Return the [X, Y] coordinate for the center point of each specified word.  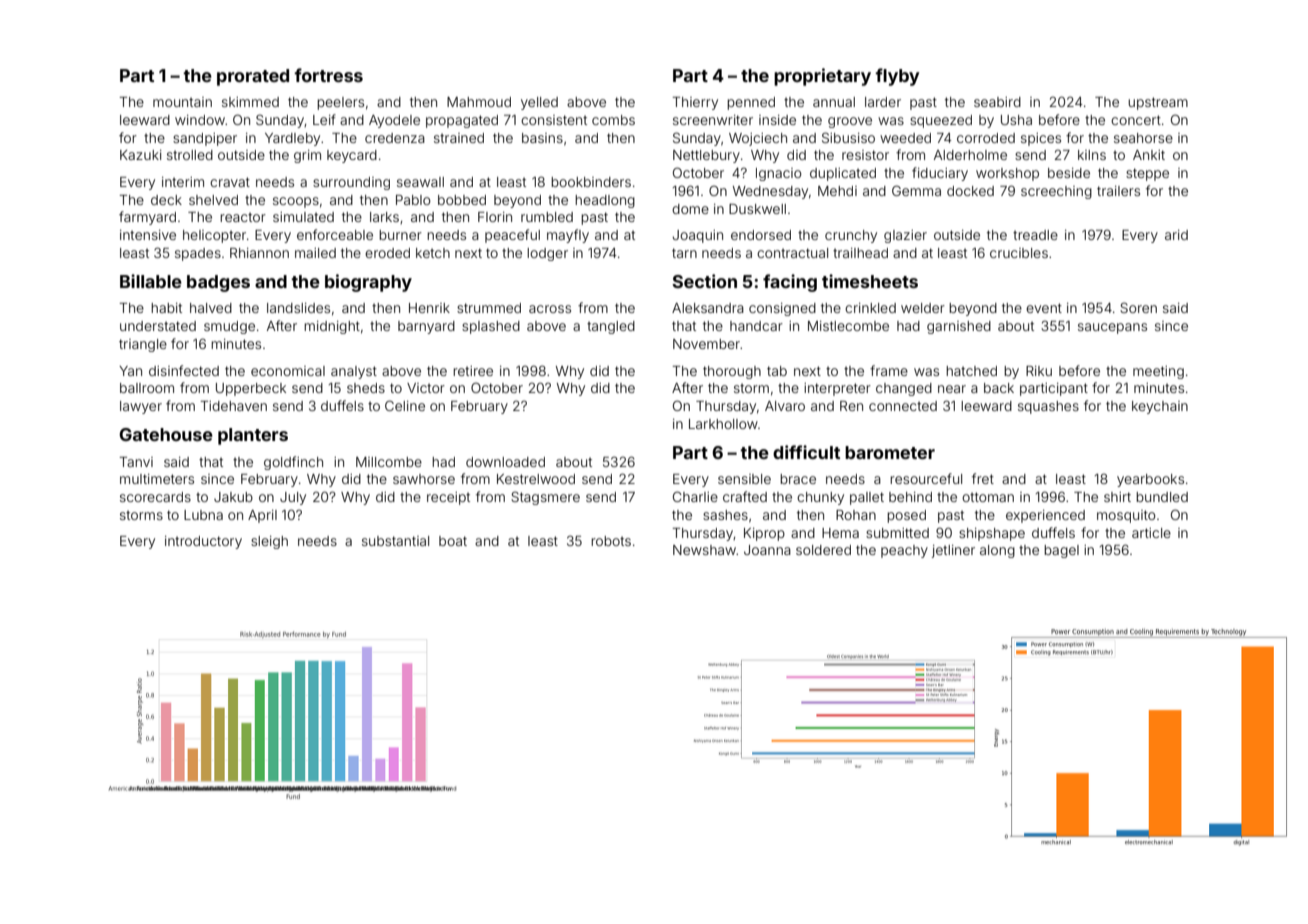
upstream [1158, 103]
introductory [203, 542]
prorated [253, 77]
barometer [890, 452]
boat [453, 541]
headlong [605, 201]
